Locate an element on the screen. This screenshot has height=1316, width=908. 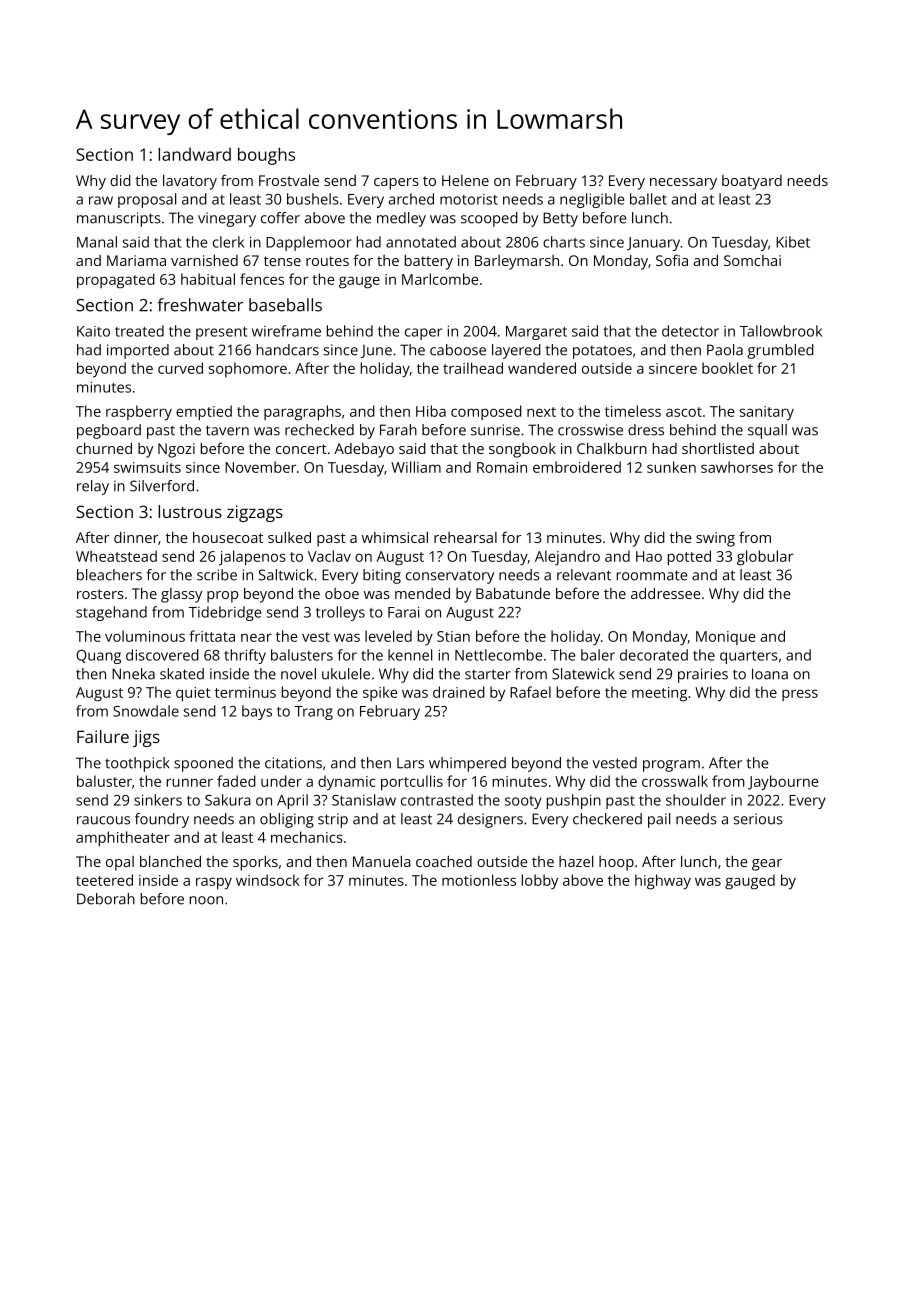
near is located at coordinates (256, 637).
